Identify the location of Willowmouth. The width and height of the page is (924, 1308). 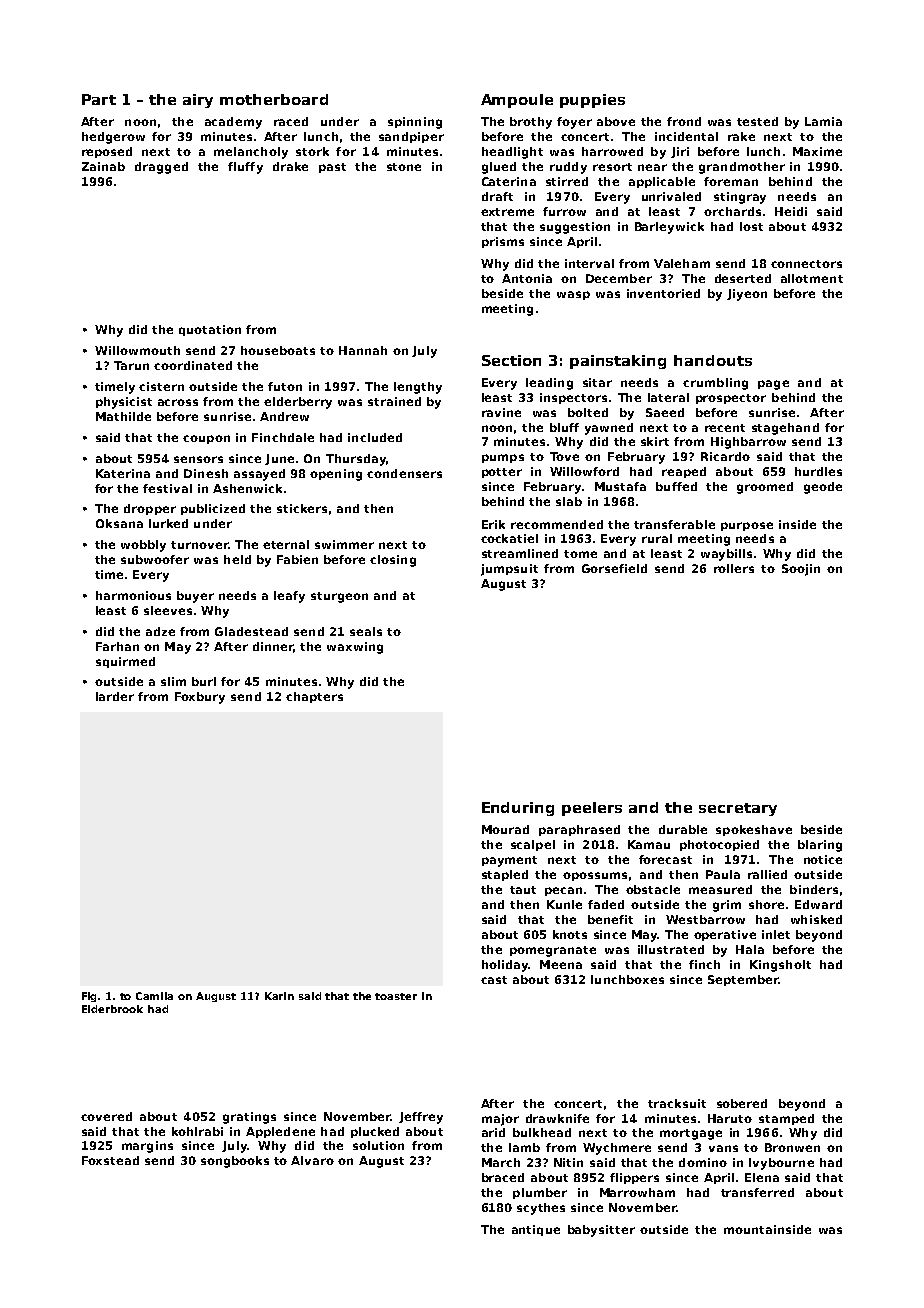
(137, 350).
